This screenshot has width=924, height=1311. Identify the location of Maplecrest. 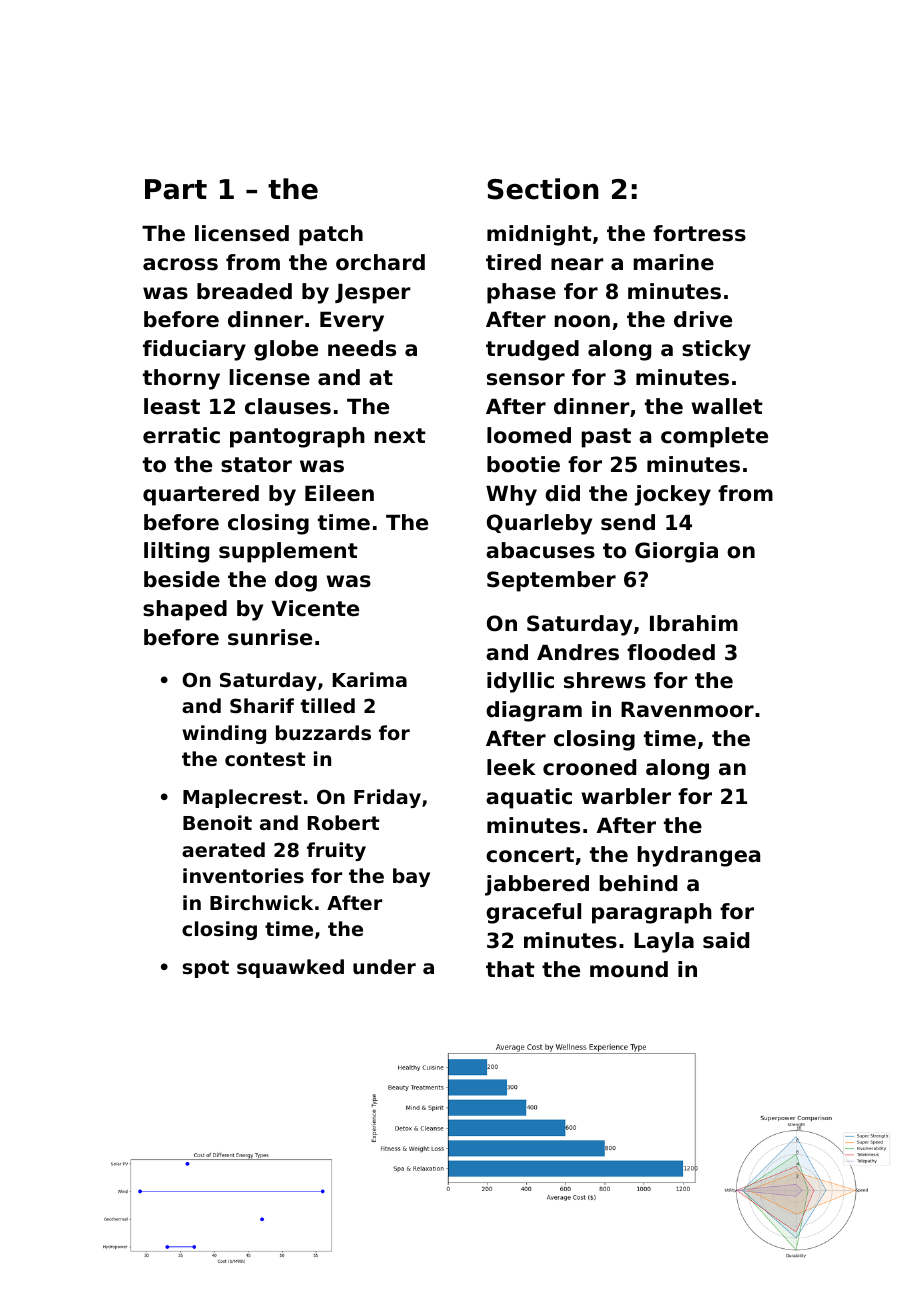
(242, 798).
